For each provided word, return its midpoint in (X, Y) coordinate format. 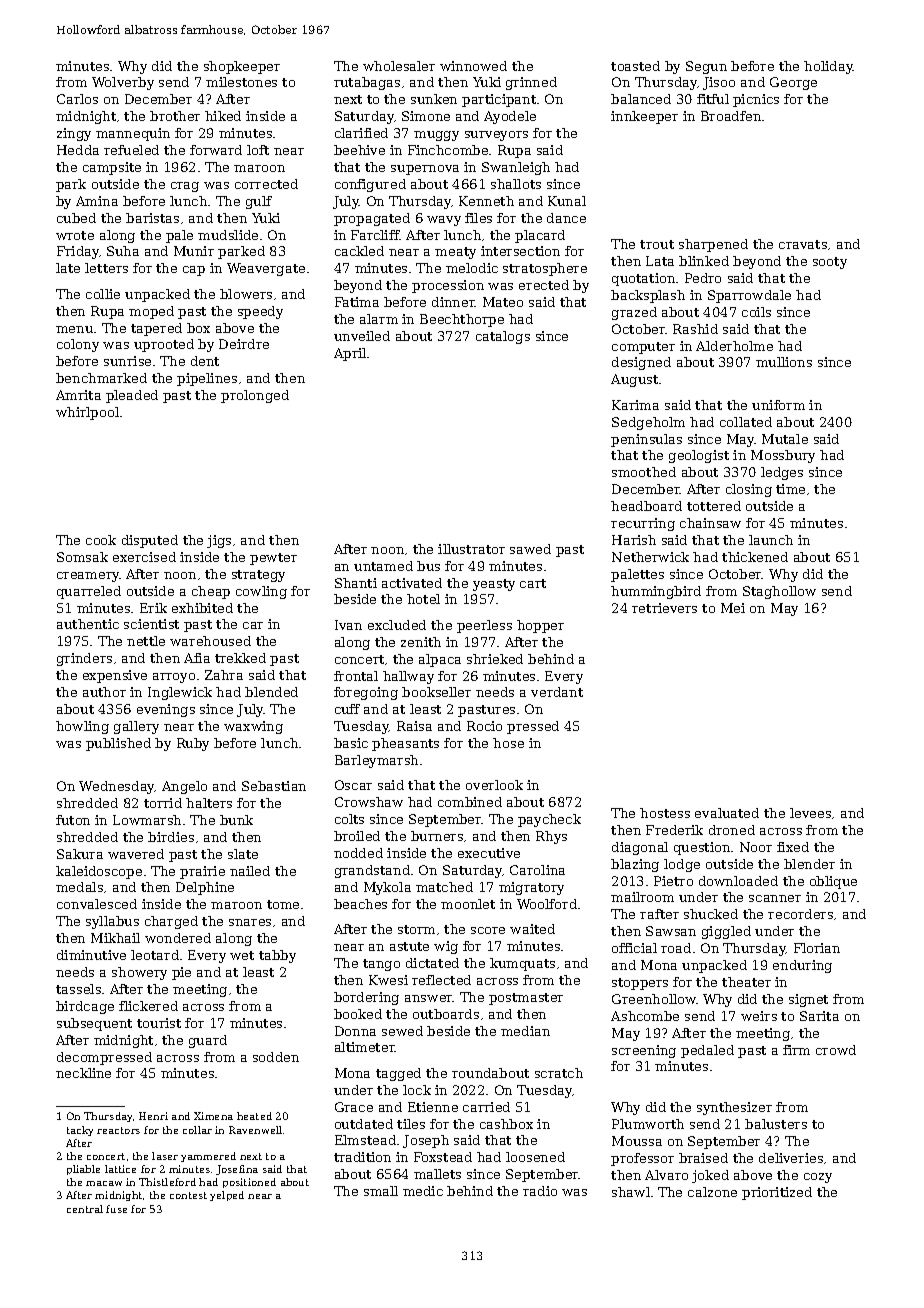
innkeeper (644, 117)
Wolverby (123, 83)
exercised (144, 557)
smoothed (644, 472)
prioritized (777, 1193)
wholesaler (399, 66)
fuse (116, 1209)
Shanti (356, 583)
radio (540, 1191)
